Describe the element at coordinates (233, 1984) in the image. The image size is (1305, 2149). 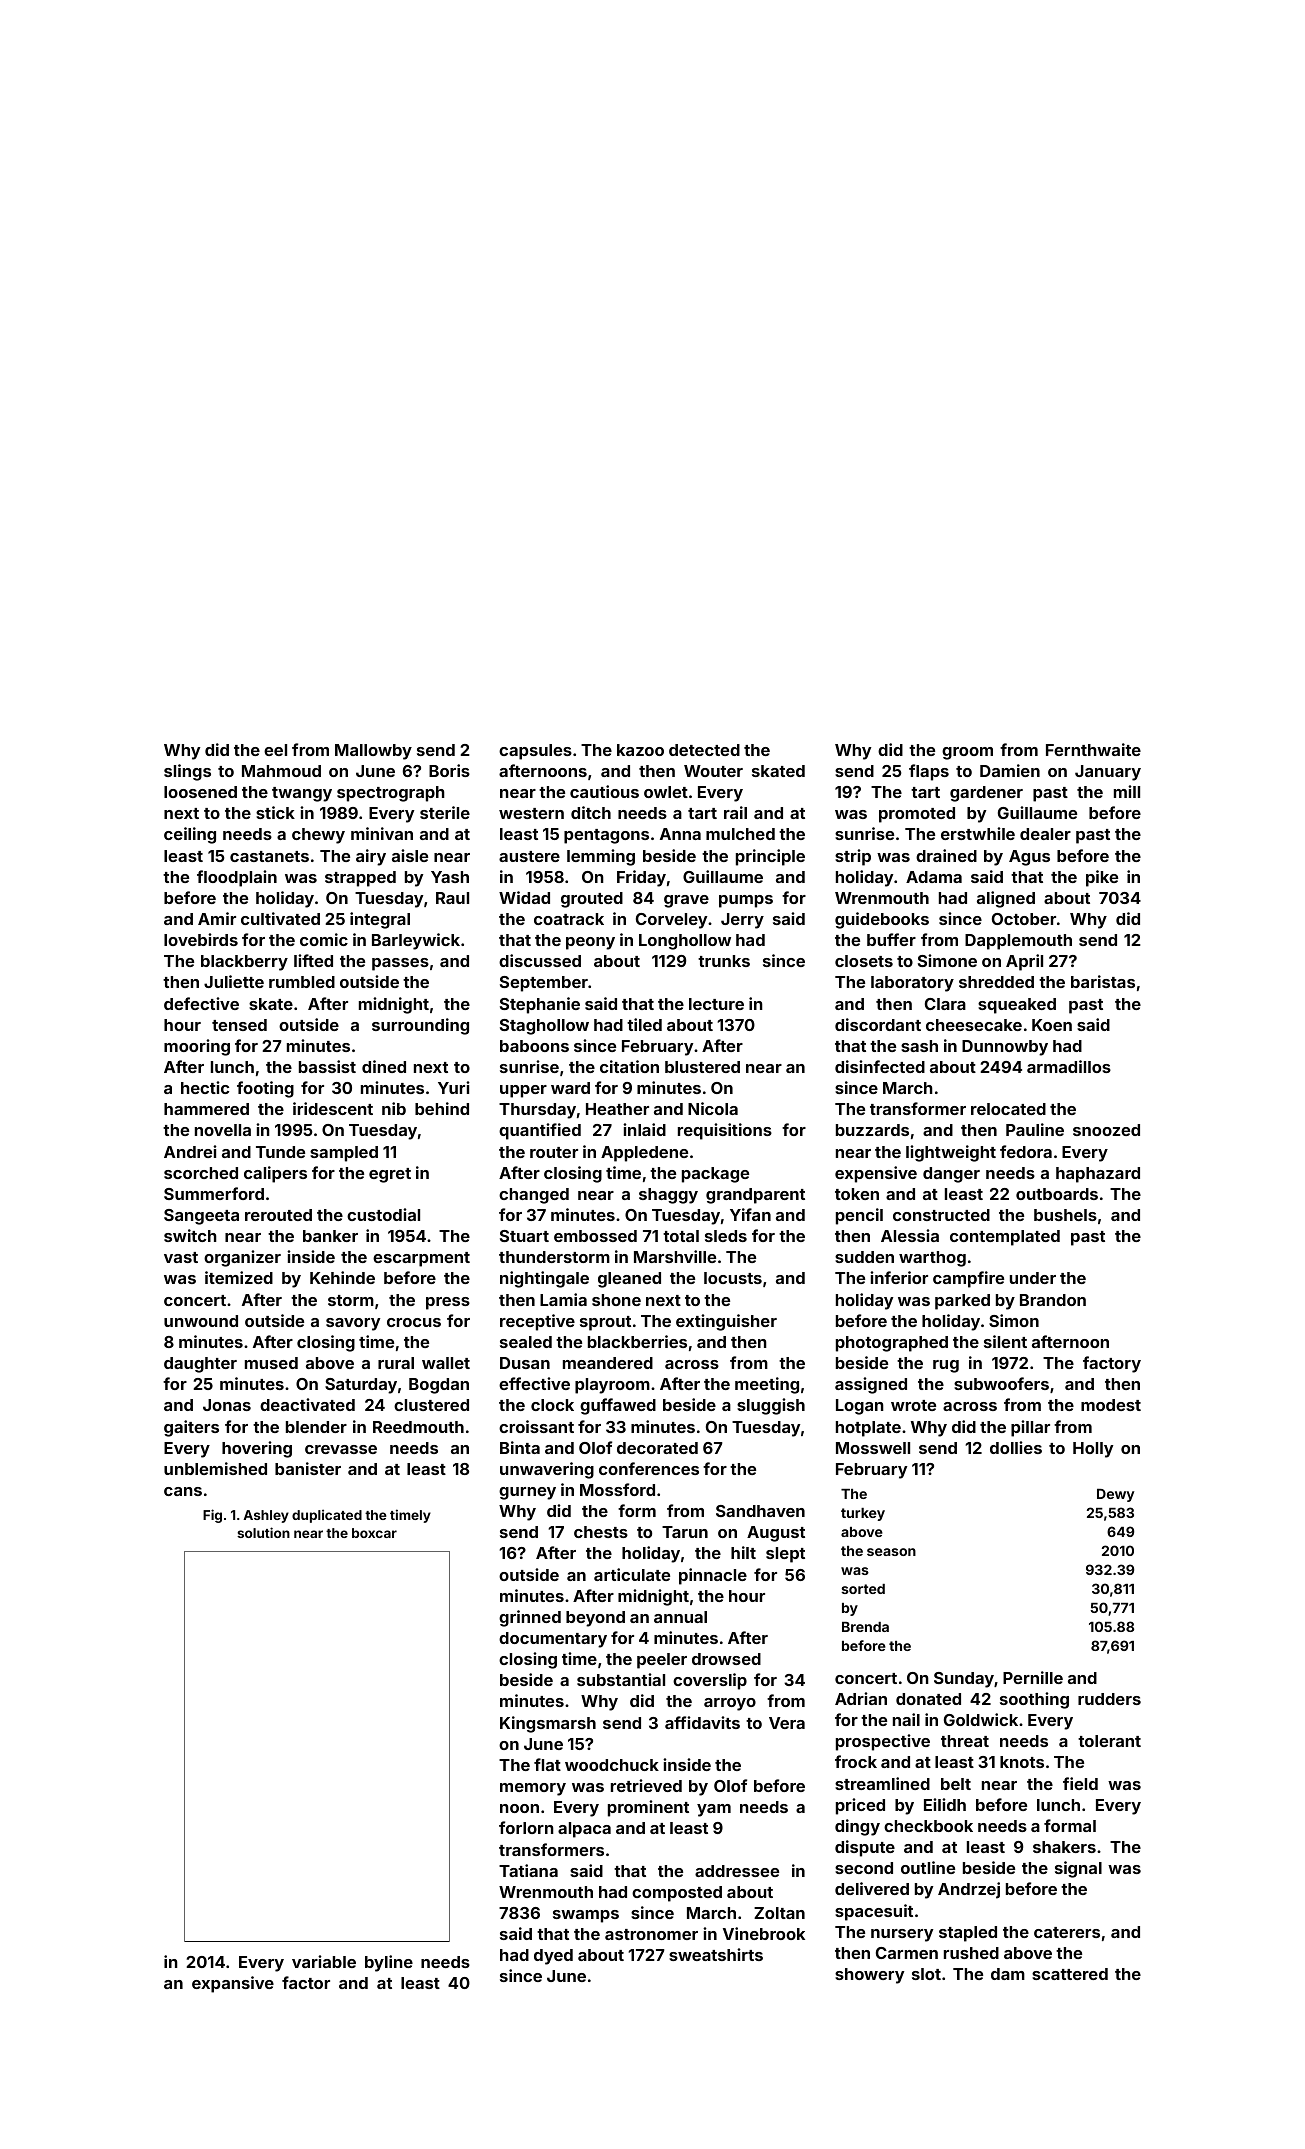
I see `expansive` at that location.
